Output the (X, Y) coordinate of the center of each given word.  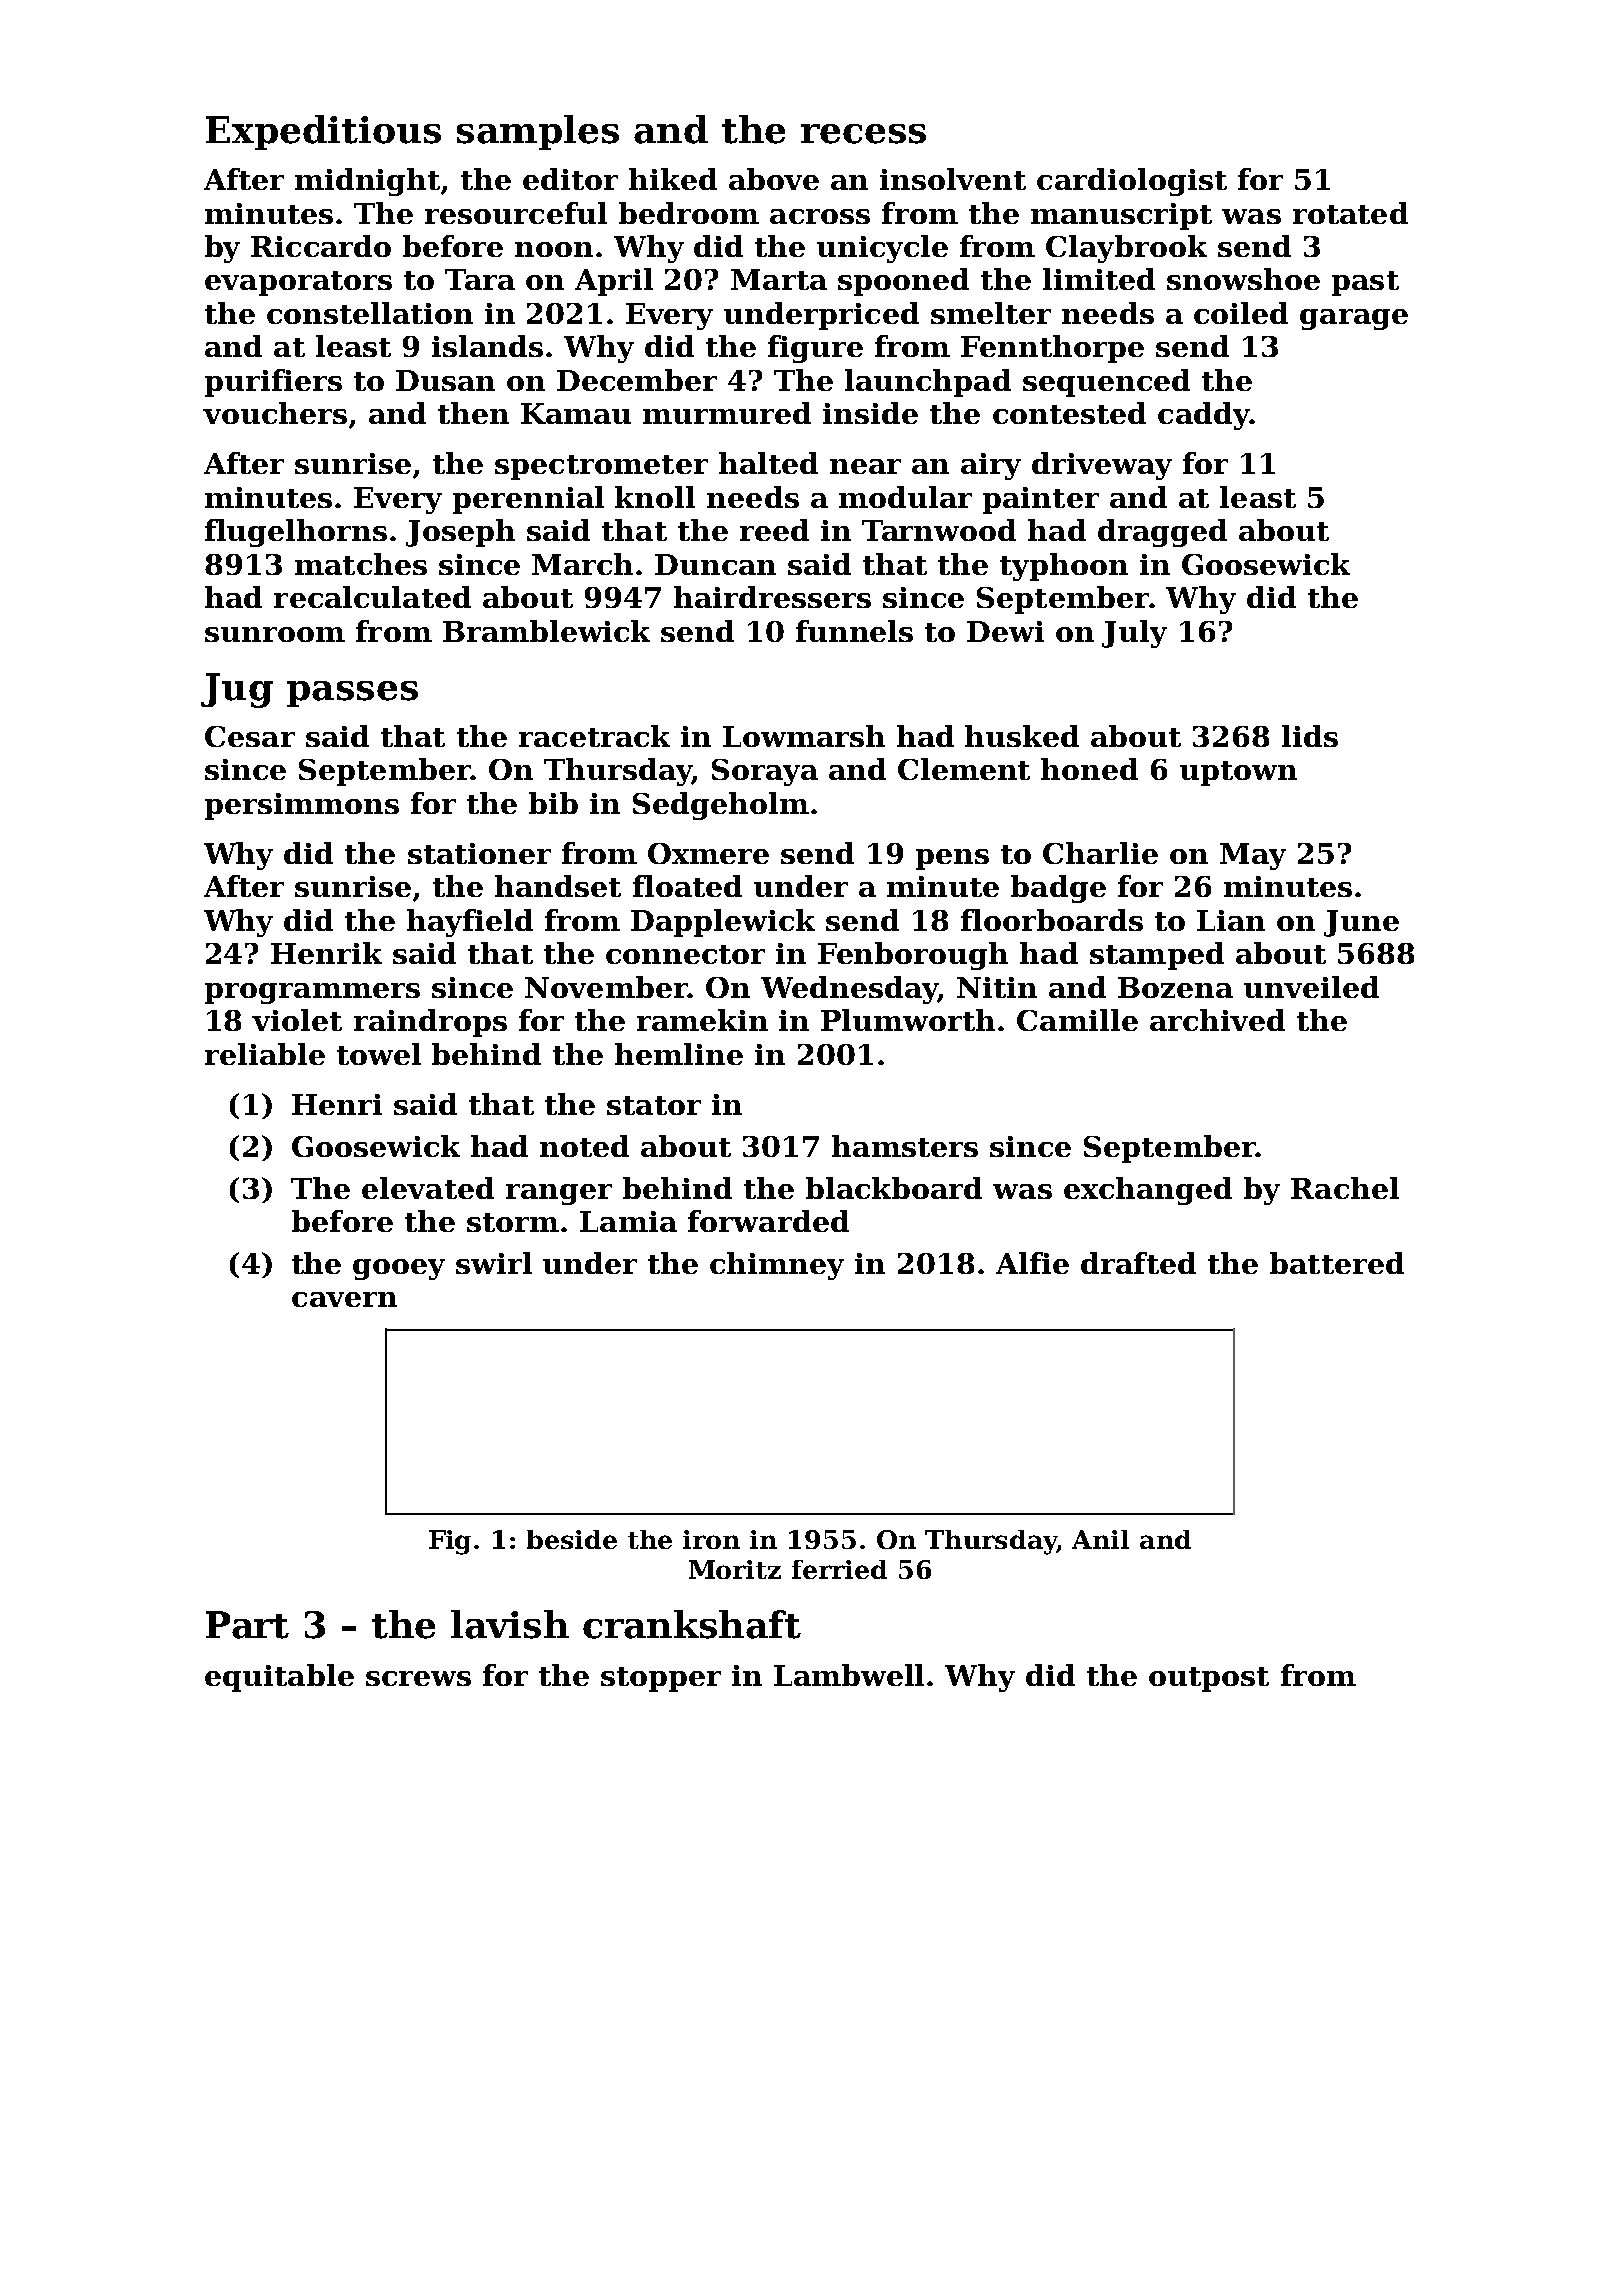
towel (379, 1054)
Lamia (628, 1221)
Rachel (1345, 1188)
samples (538, 132)
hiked (673, 179)
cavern (344, 1299)
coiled (1241, 313)
